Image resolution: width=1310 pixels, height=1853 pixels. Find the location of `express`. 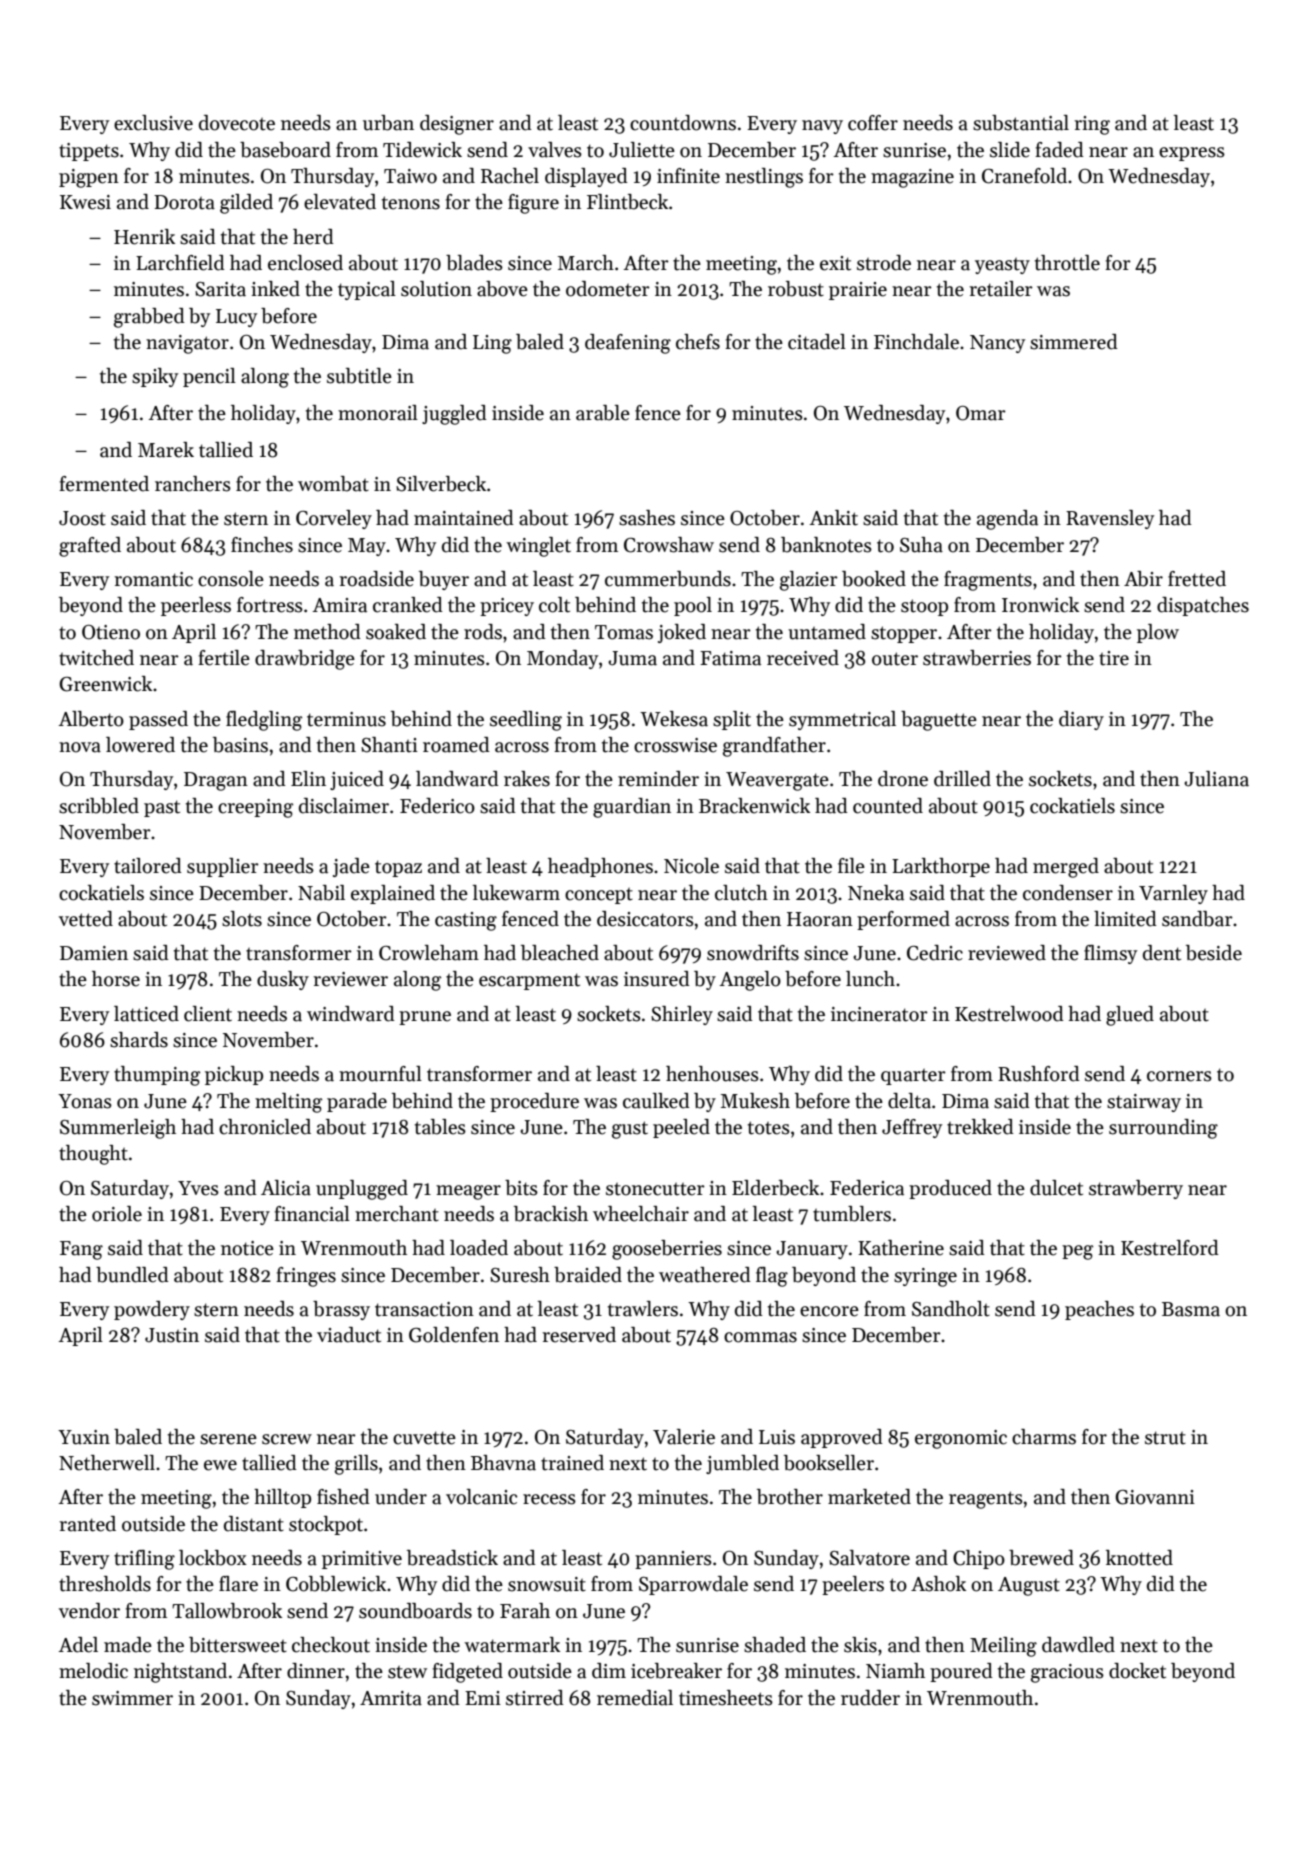

express is located at coordinates (1192, 154).
